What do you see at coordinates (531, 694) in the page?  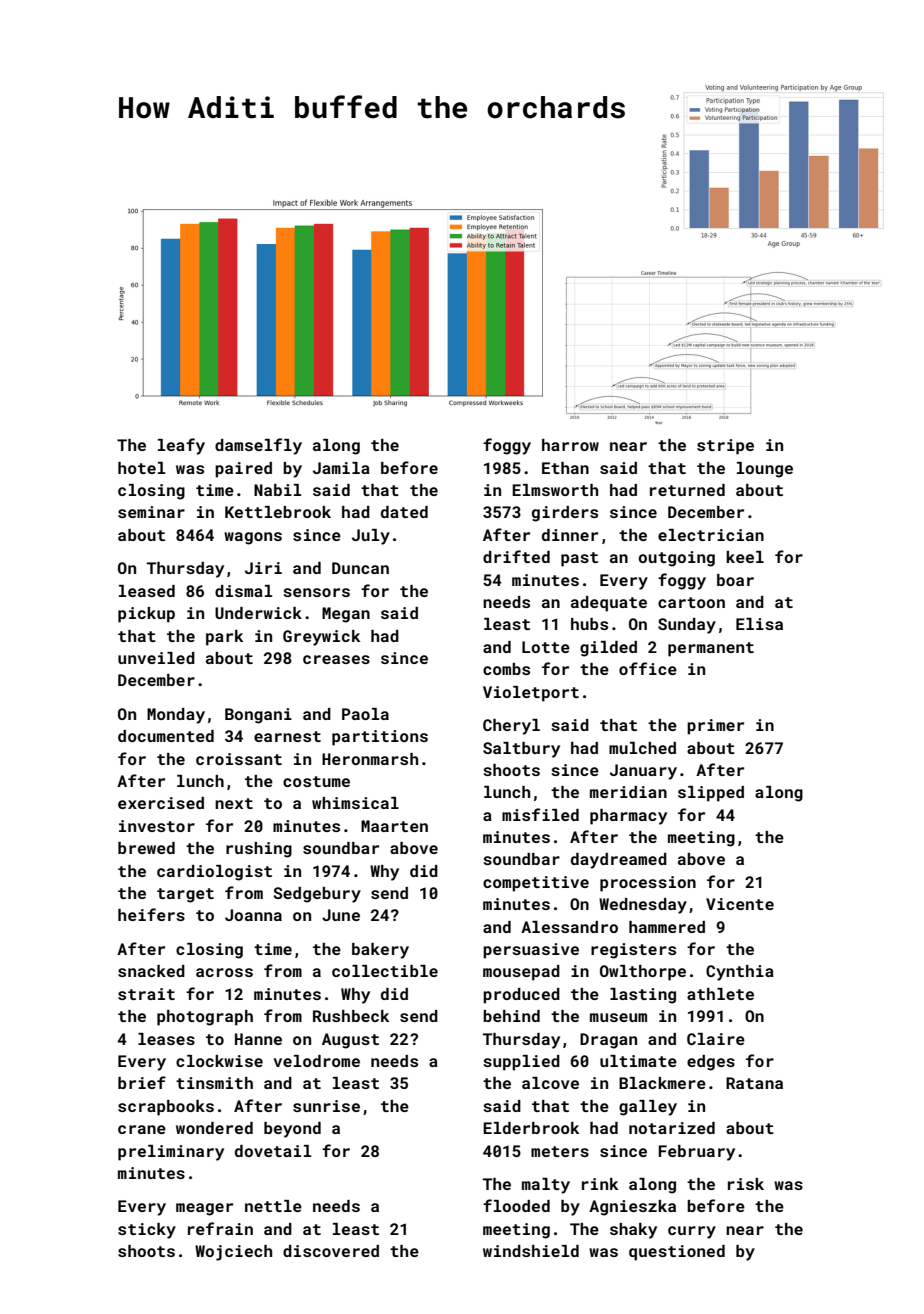 I see `Violetport` at bounding box center [531, 694].
